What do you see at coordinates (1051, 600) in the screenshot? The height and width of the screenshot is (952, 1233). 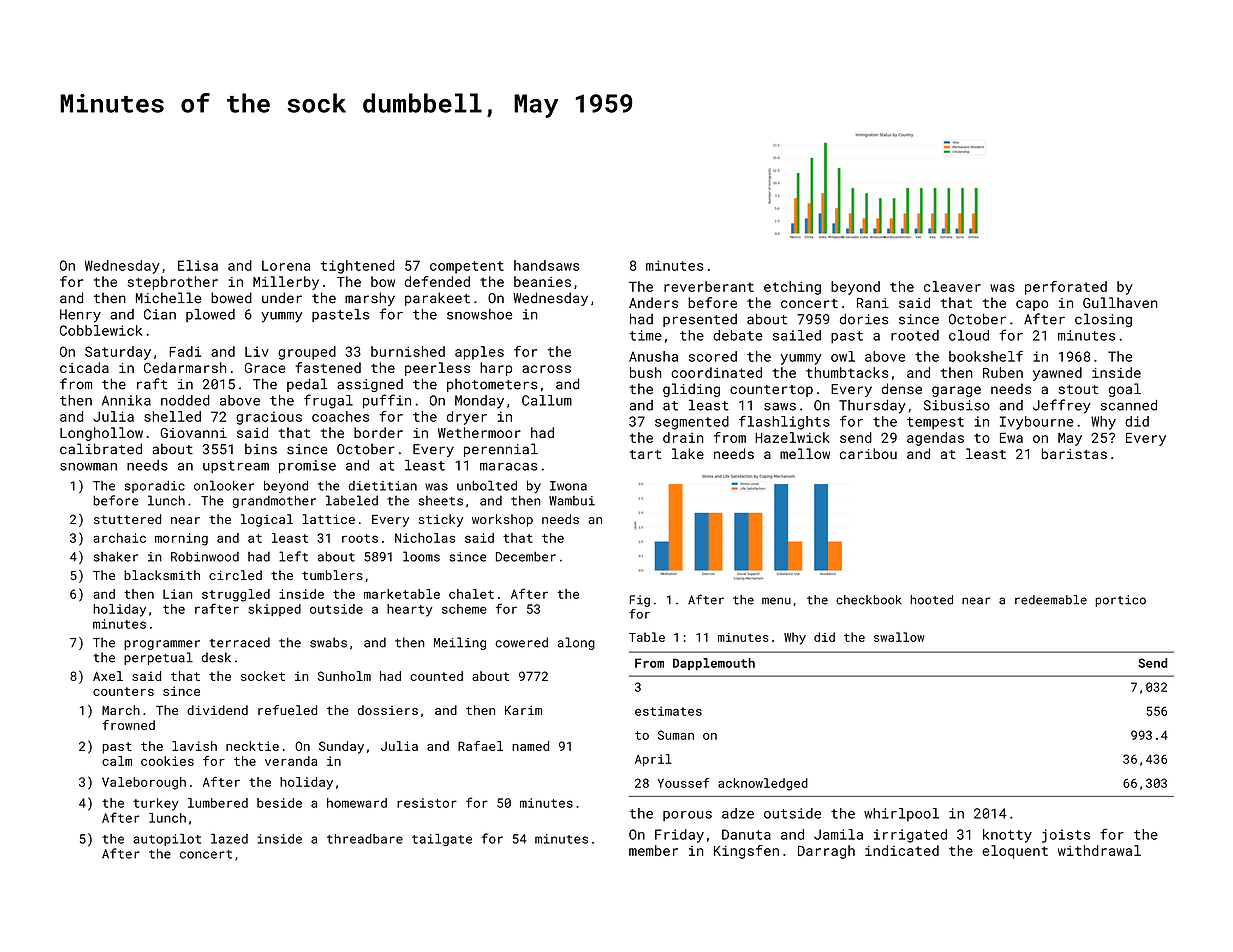 I see `redeemable` at bounding box center [1051, 600].
